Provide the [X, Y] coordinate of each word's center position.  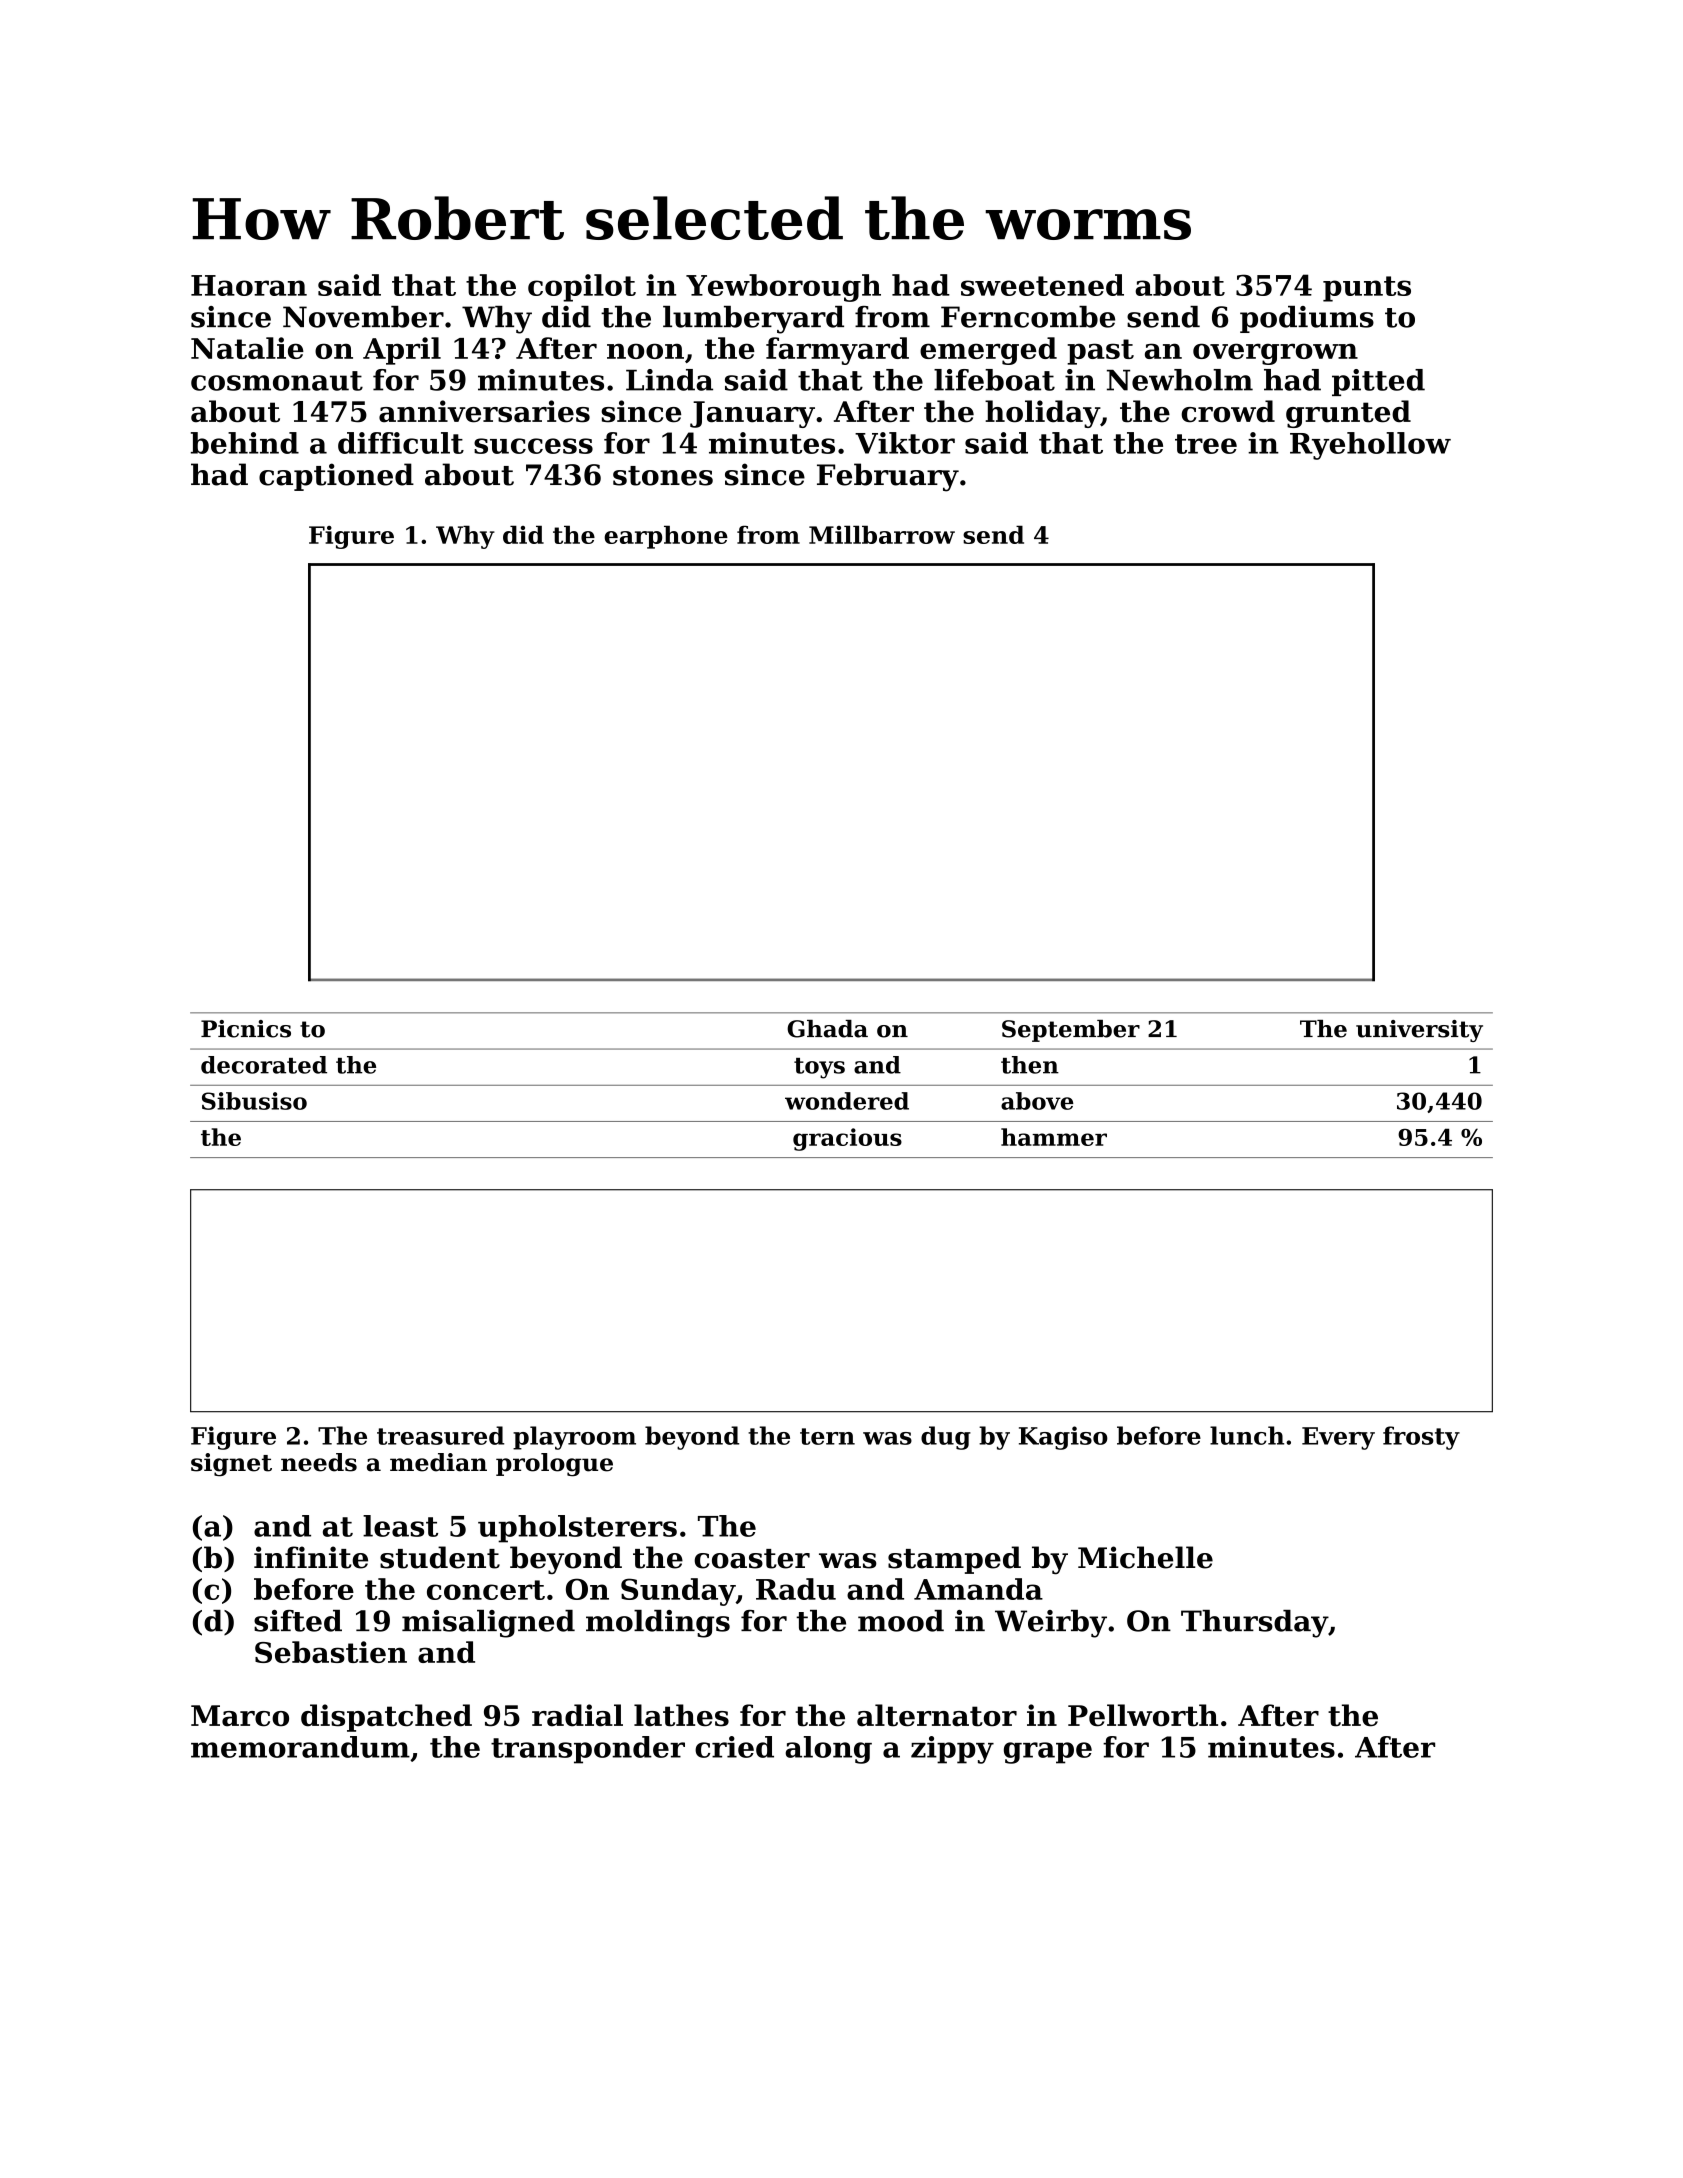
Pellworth [1143, 1715]
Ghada [827, 1029]
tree [1206, 444]
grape [1048, 1753]
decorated [264, 1065]
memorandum [300, 1747]
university [1419, 1031]
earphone [666, 537]
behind [245, 443]
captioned [336, 477]
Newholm [1180, 380]
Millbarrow [882, 534]
